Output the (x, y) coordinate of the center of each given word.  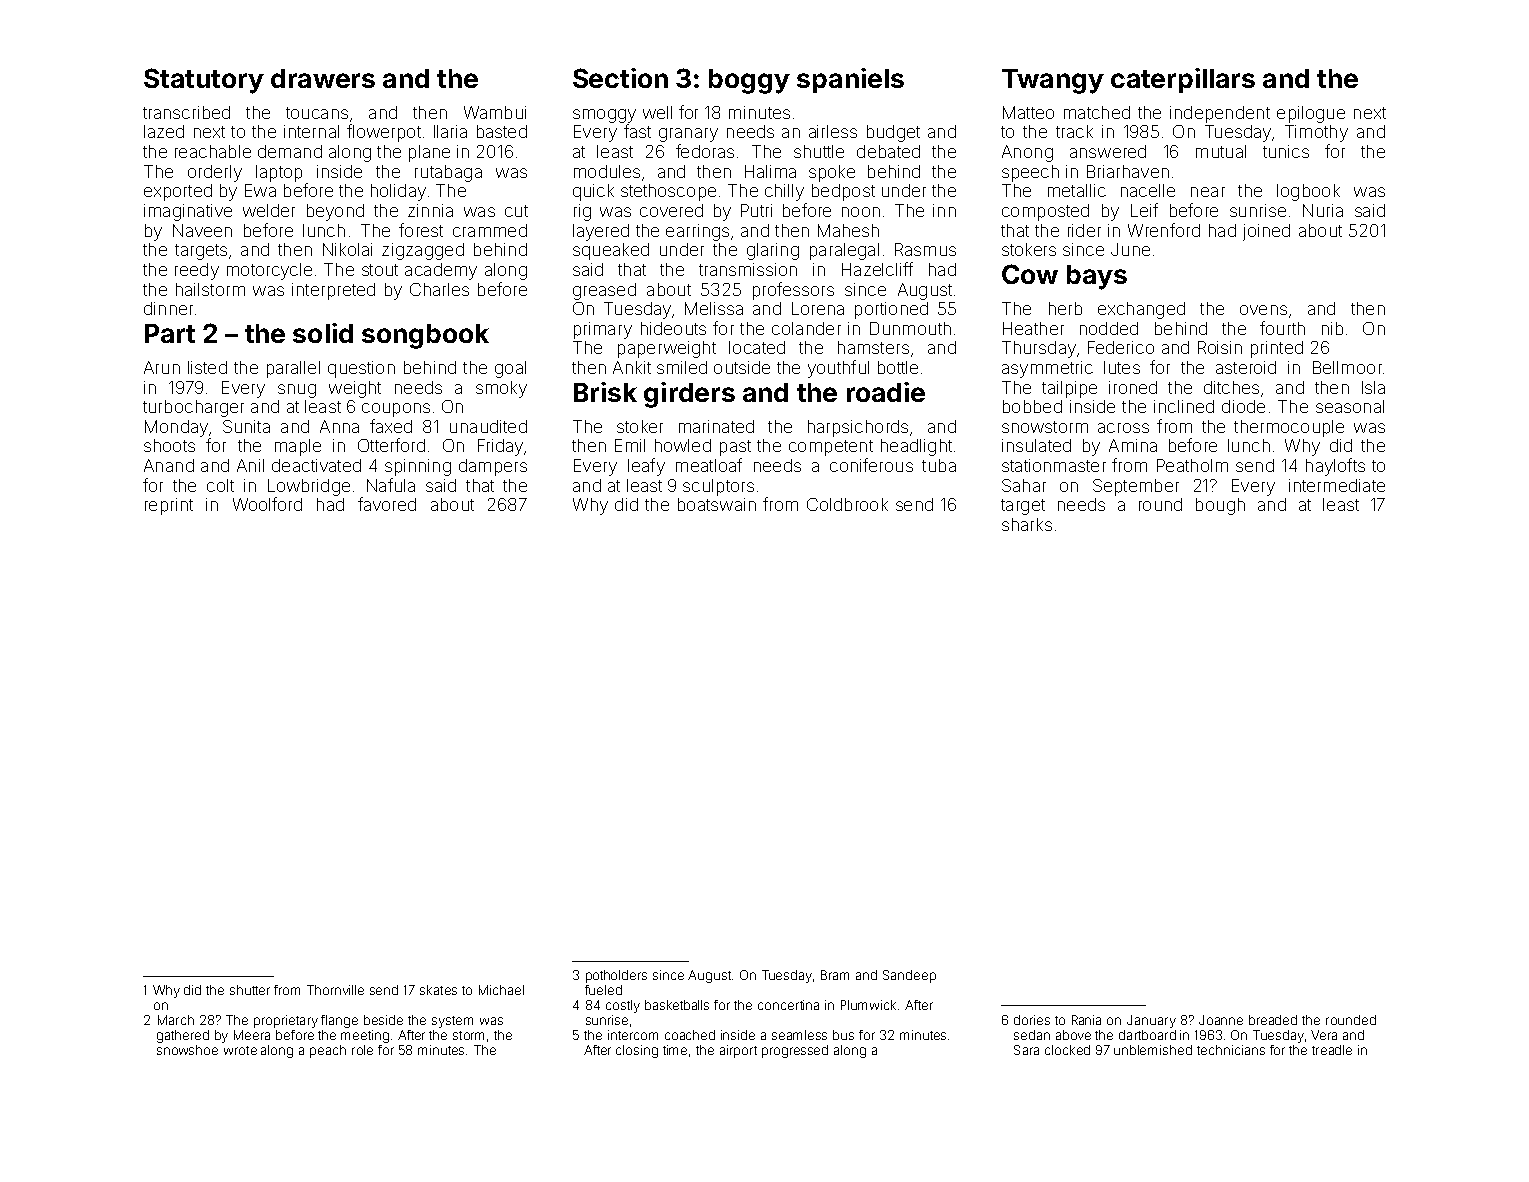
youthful (838, 369)
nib (1332, 328)
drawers (323, 78)
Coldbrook (847, 504)
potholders (616, 976)
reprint (169, 506)
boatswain (717, 504)
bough (1220, 506)
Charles (439, 289)
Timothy (1316, 133)
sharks (1027, 524)
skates (438, 990)
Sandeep (909, 976)
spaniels (850, 80)
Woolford (267, 504)
